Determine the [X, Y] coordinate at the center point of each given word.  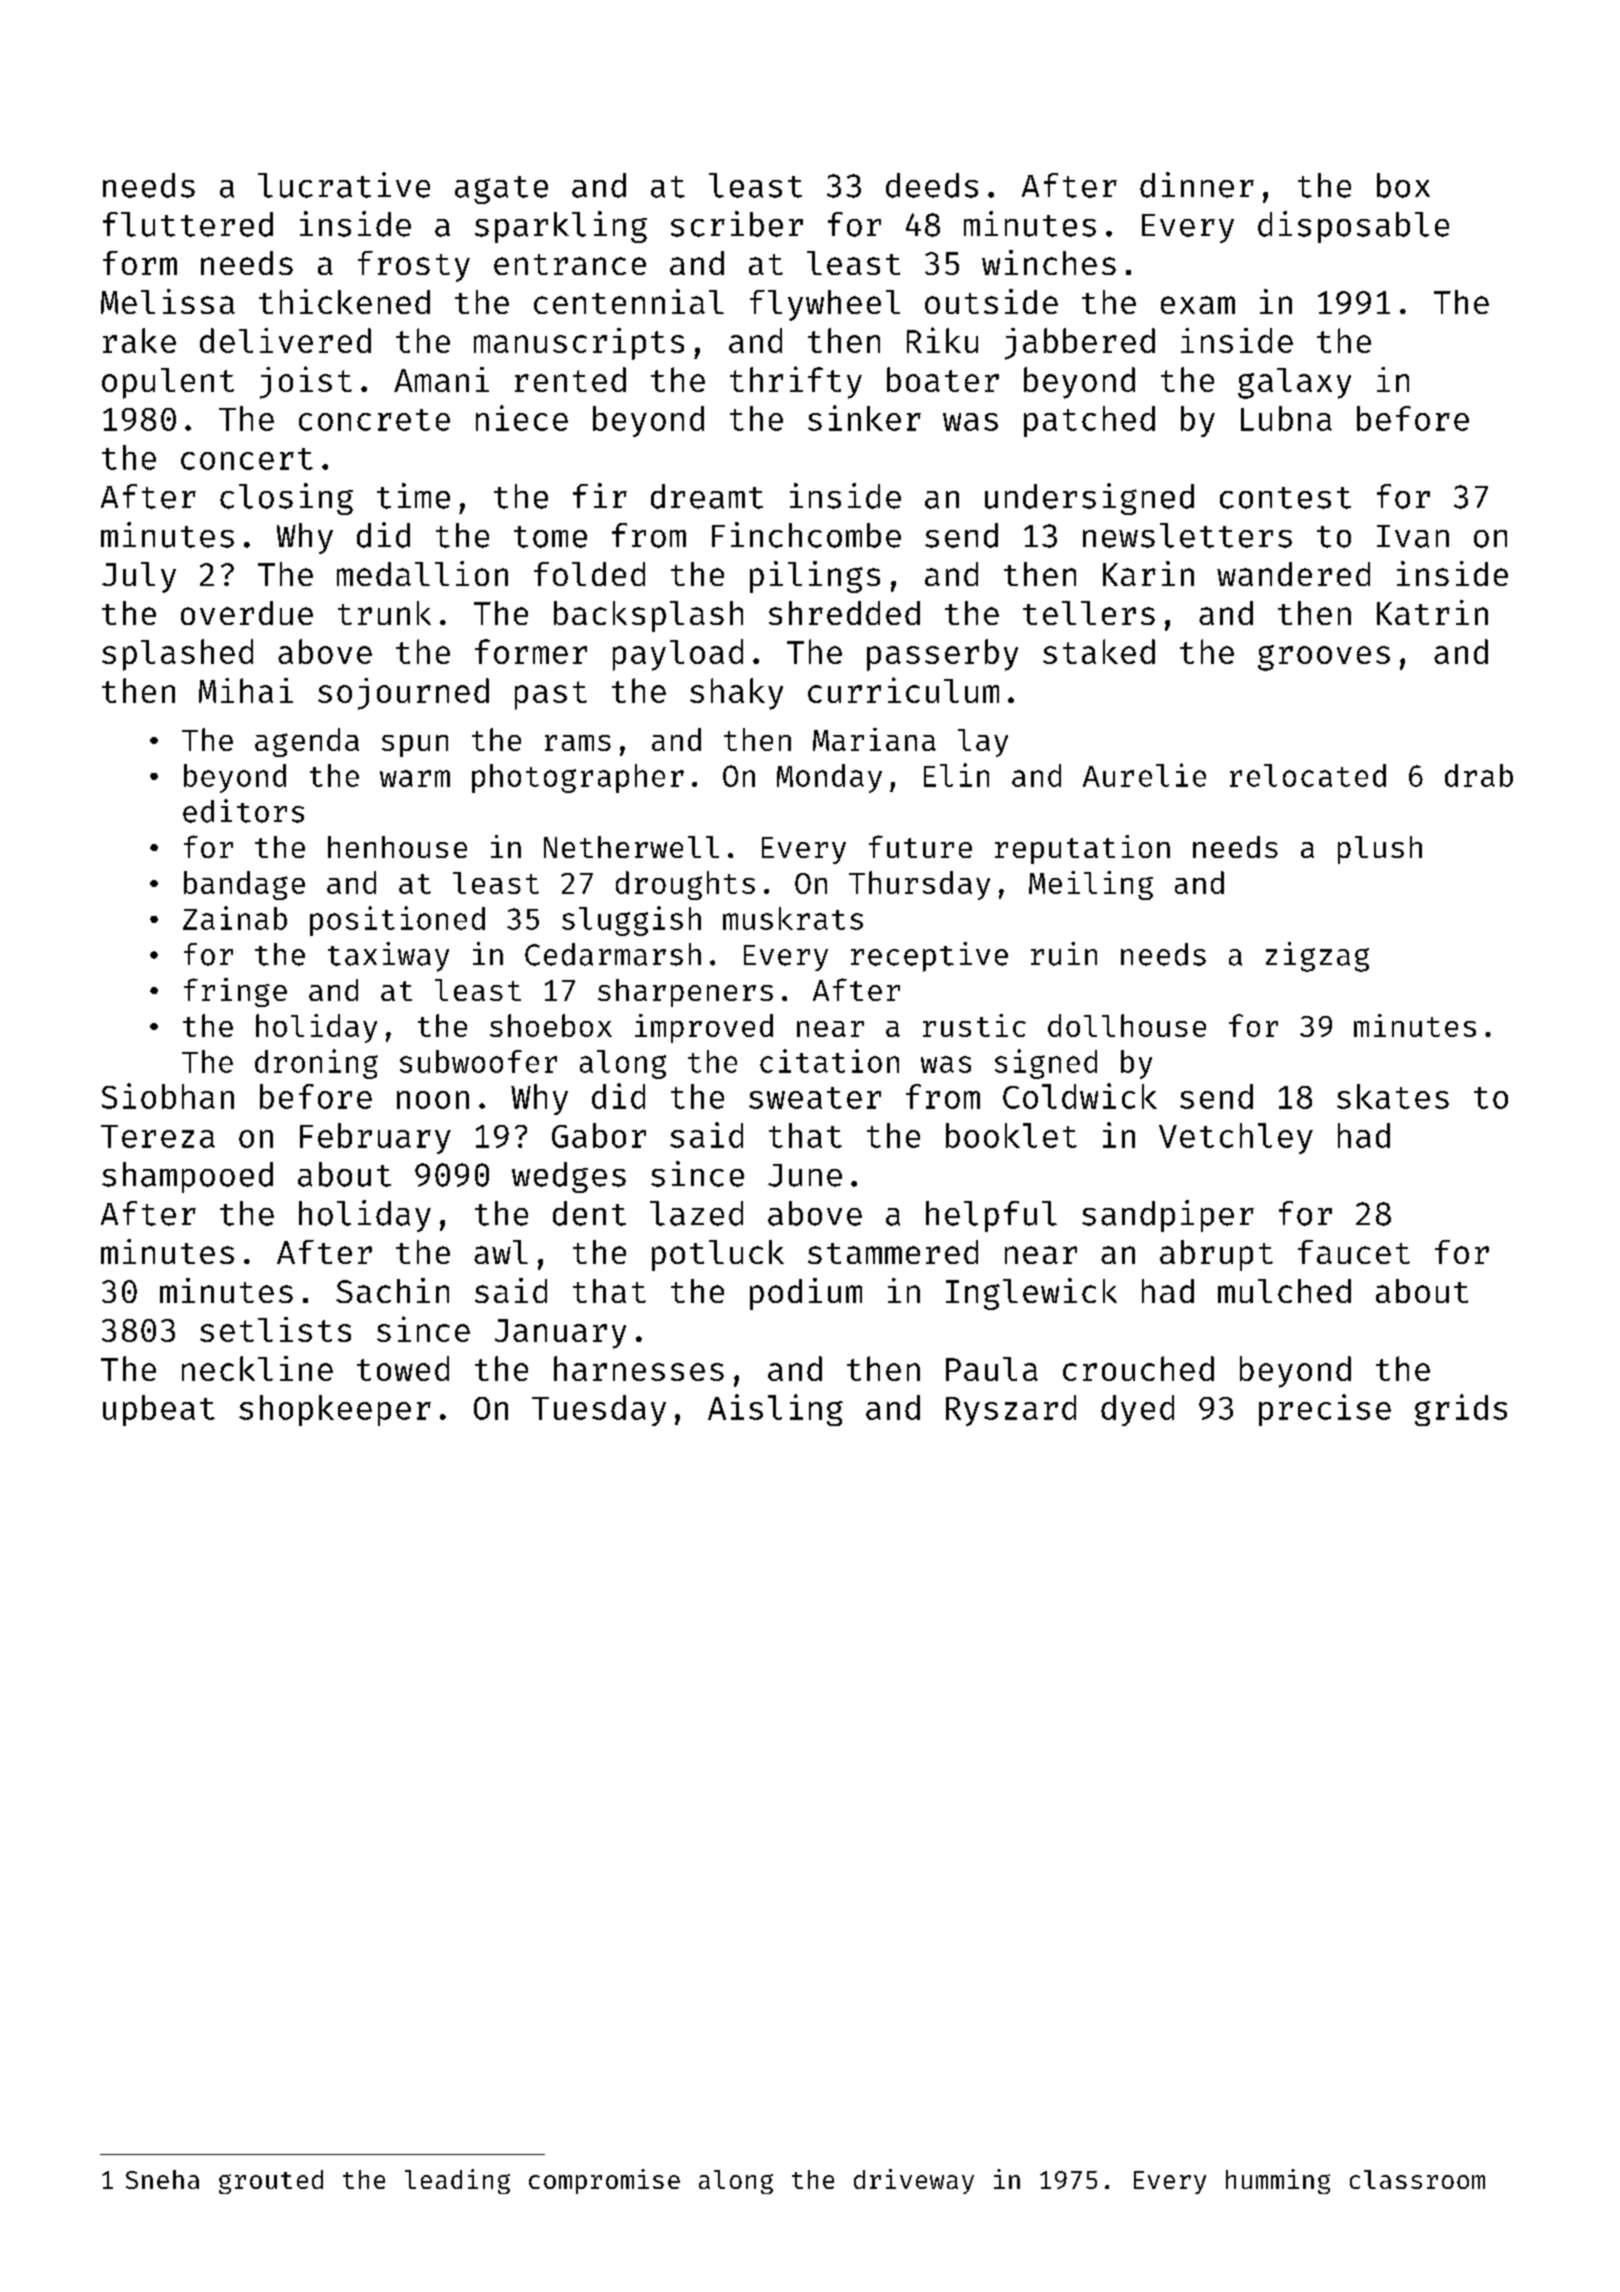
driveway [914, 2181]
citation [829, 1061]
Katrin [1432, 612]
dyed [1137, 1410]
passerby [942, 655]
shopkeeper [335, 1410]
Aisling [775, 1410]
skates [1393, 1096]
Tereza [158, 1136]
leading [457, 2181]
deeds [932, 185]
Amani [441, 379]
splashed [177, 655]
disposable [1353, 227]
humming [1278, 2181]
